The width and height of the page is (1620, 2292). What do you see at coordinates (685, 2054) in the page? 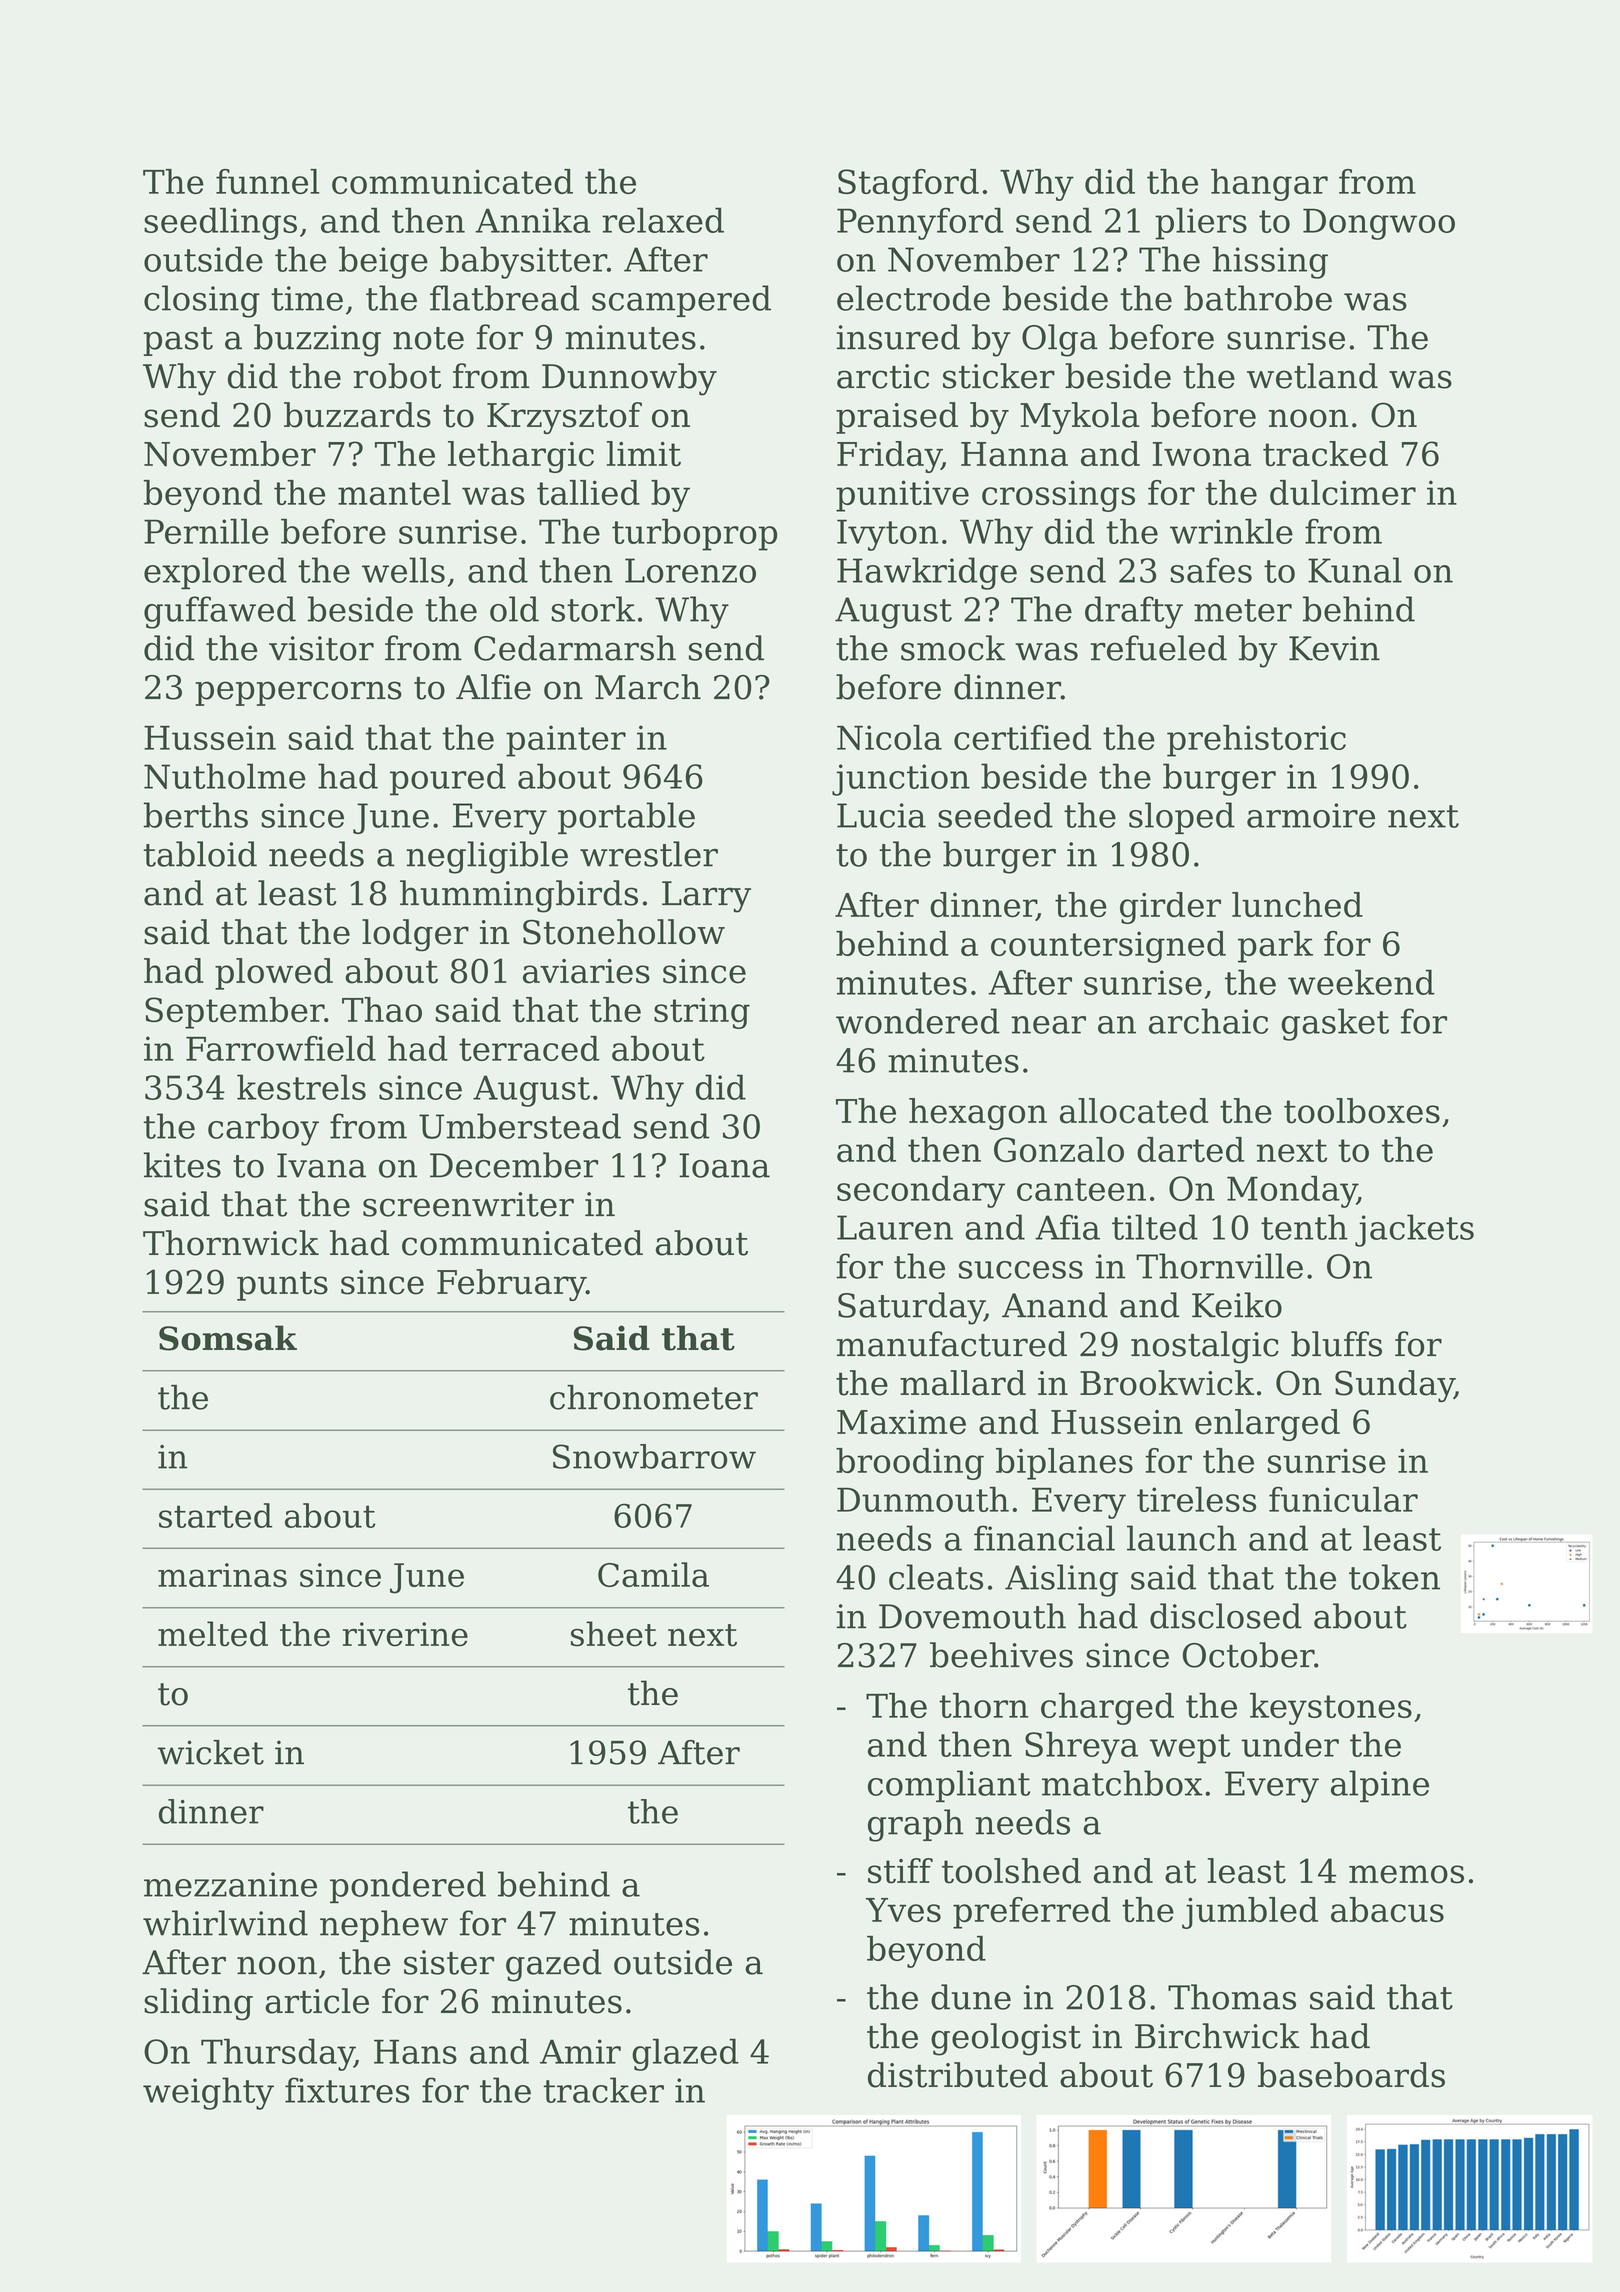
I see `glazed` at bounding box center [685, 2054].
